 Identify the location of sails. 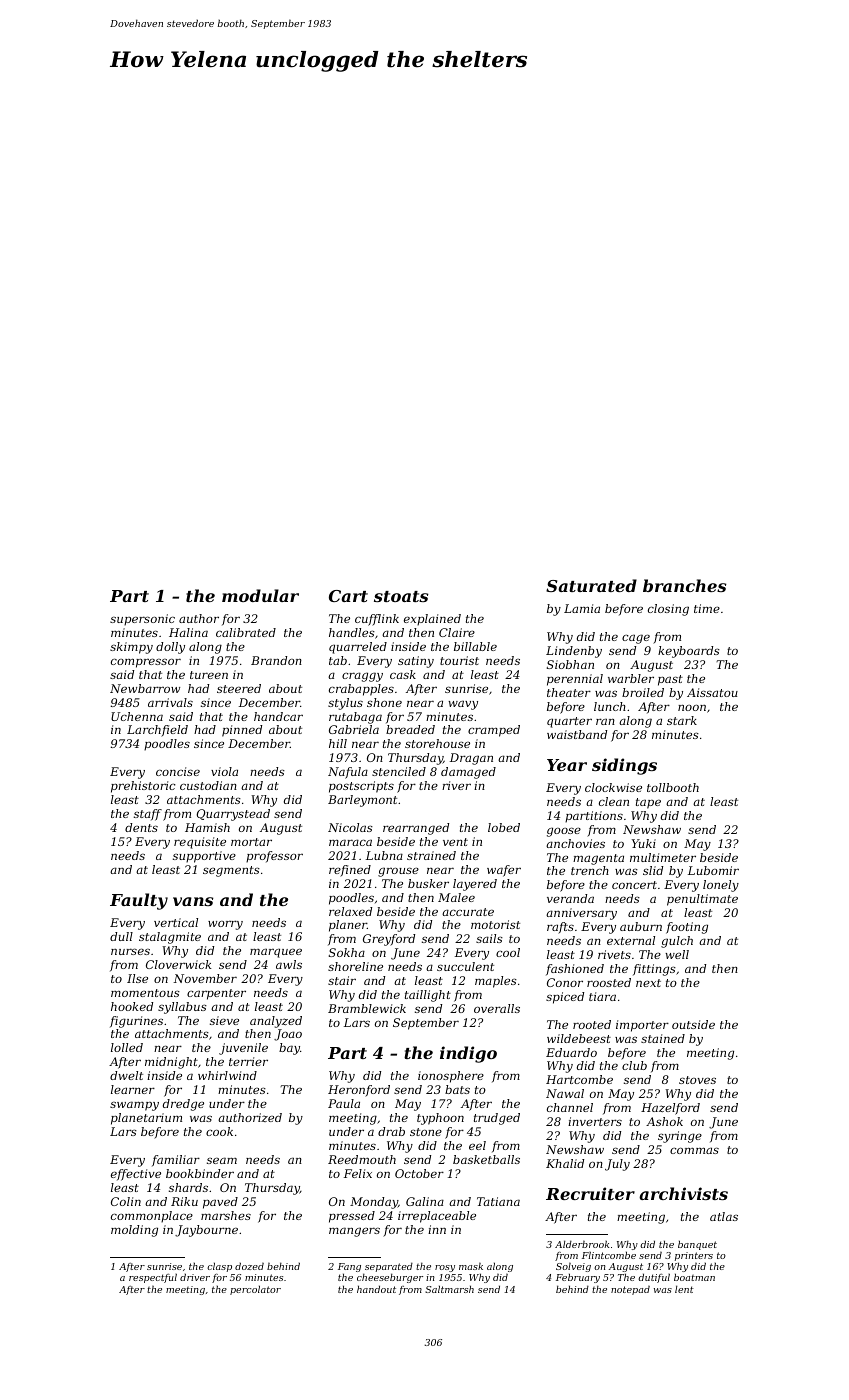
(489, 938).
